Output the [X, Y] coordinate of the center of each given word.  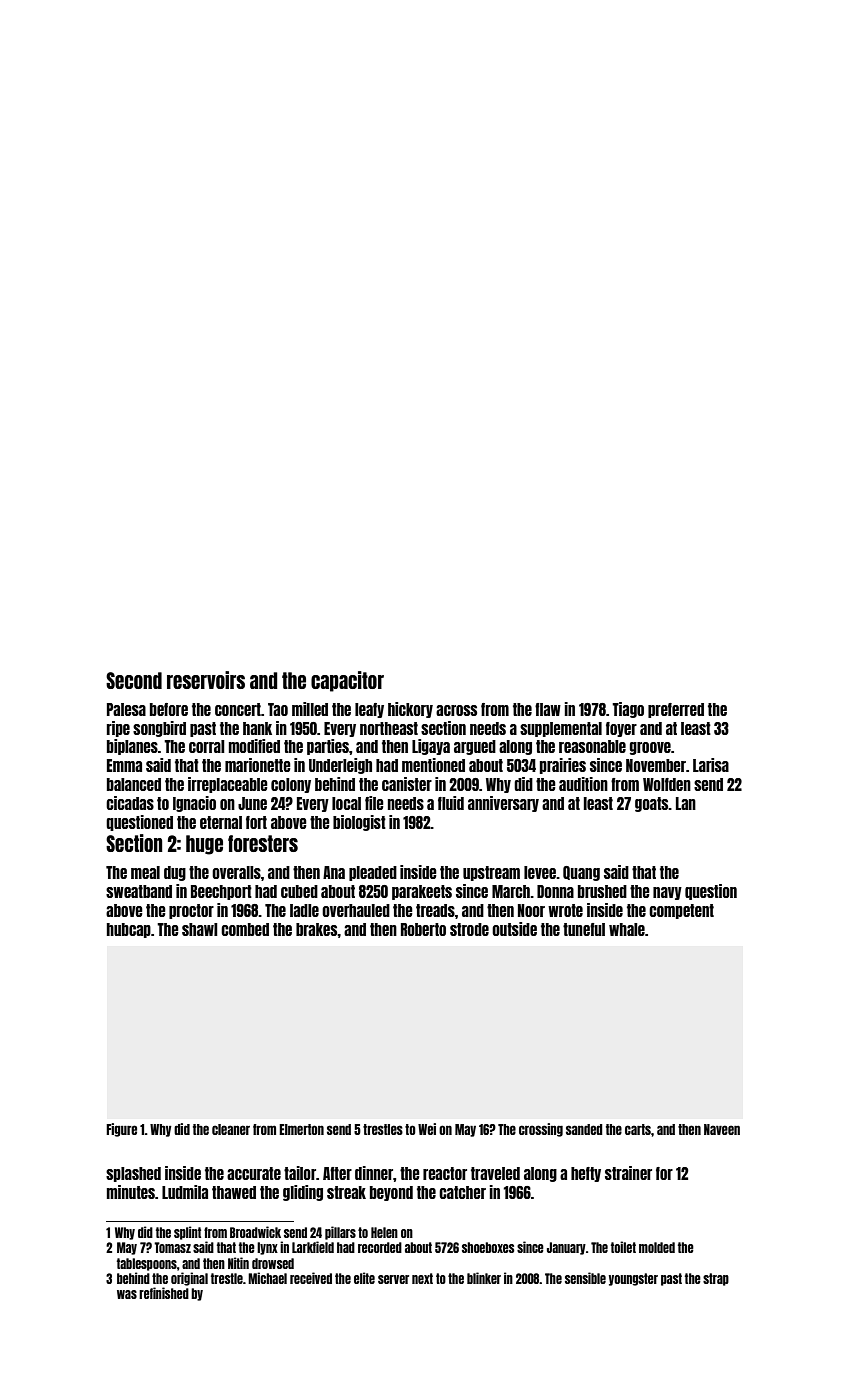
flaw [548, 709]
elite [364, 1278]
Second [134, 680]
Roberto [423, 929]
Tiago [628, 710]
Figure [121, 1130]
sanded [584, 1129]
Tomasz [172, 1247]
